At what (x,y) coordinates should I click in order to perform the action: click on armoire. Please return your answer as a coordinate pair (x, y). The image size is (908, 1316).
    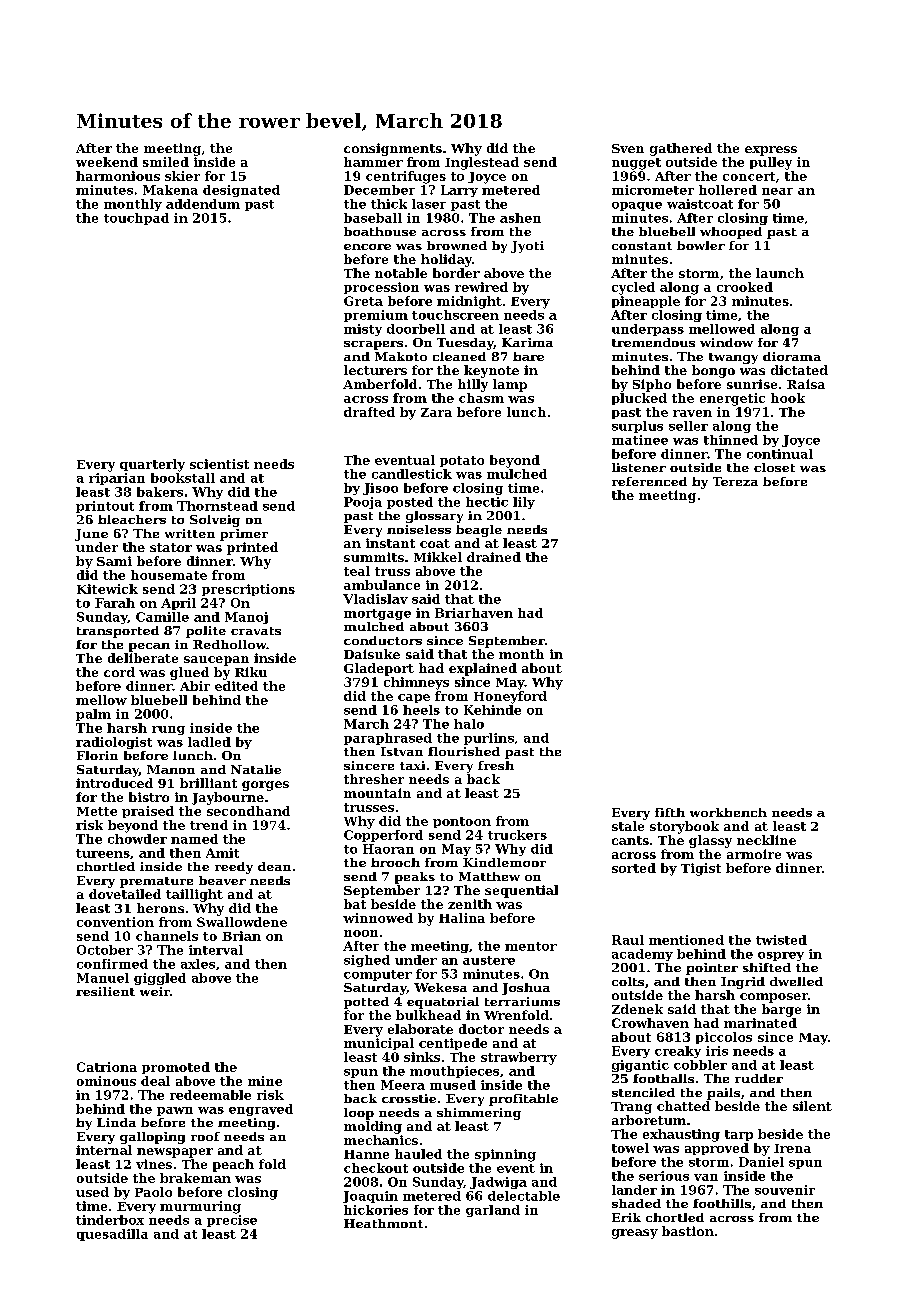
    Looking at the image, I should click on (754, 854).
